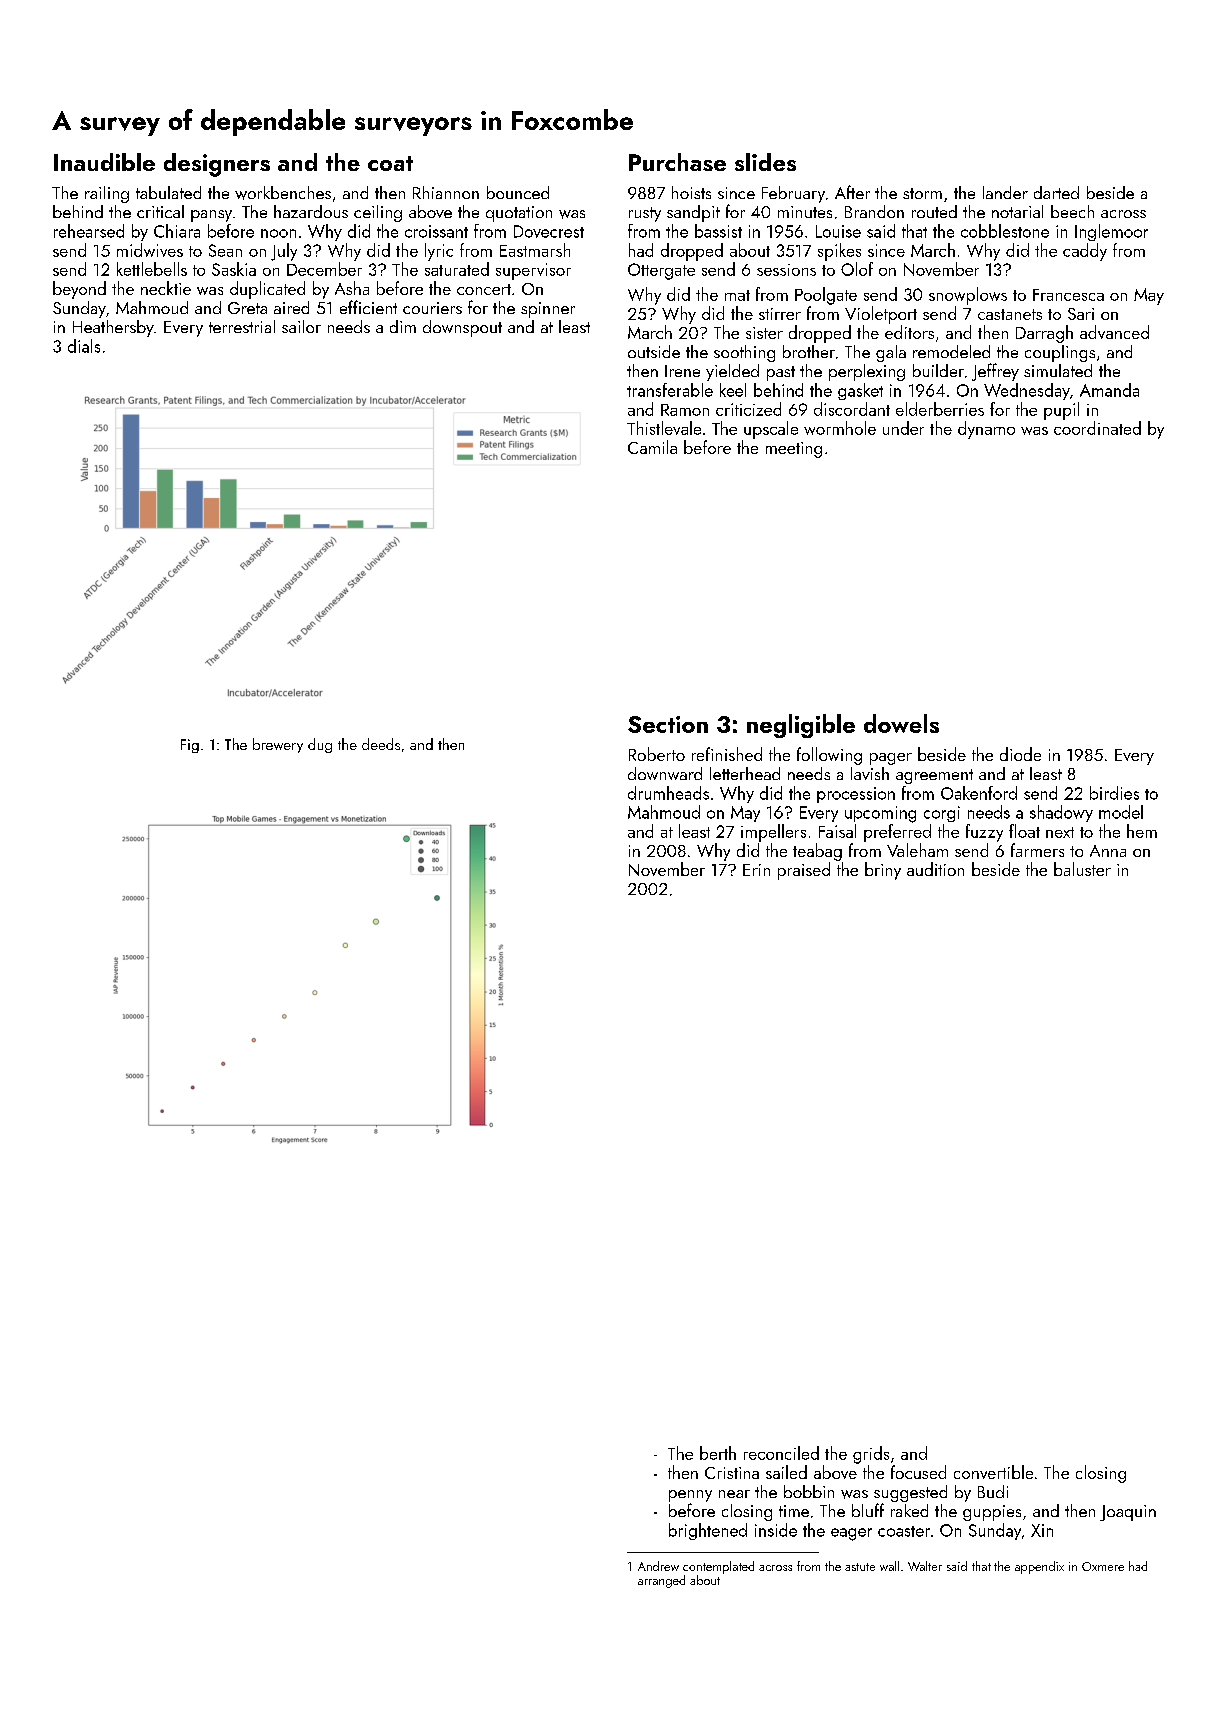  Describe the element at coordinates (518, 192) in the page. I see `bounced` at that location.
